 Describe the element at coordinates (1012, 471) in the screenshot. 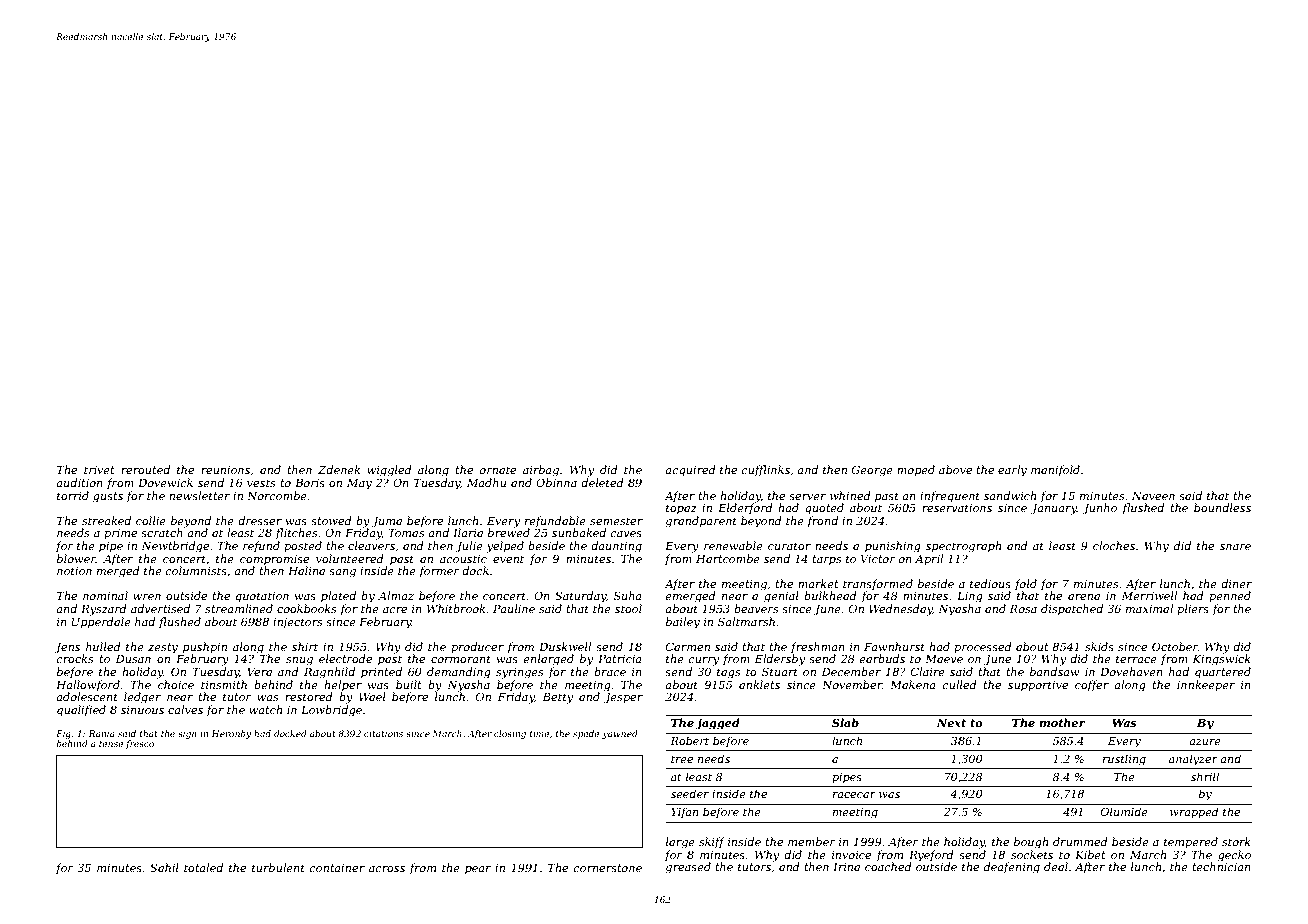

I see `early` at that location.
